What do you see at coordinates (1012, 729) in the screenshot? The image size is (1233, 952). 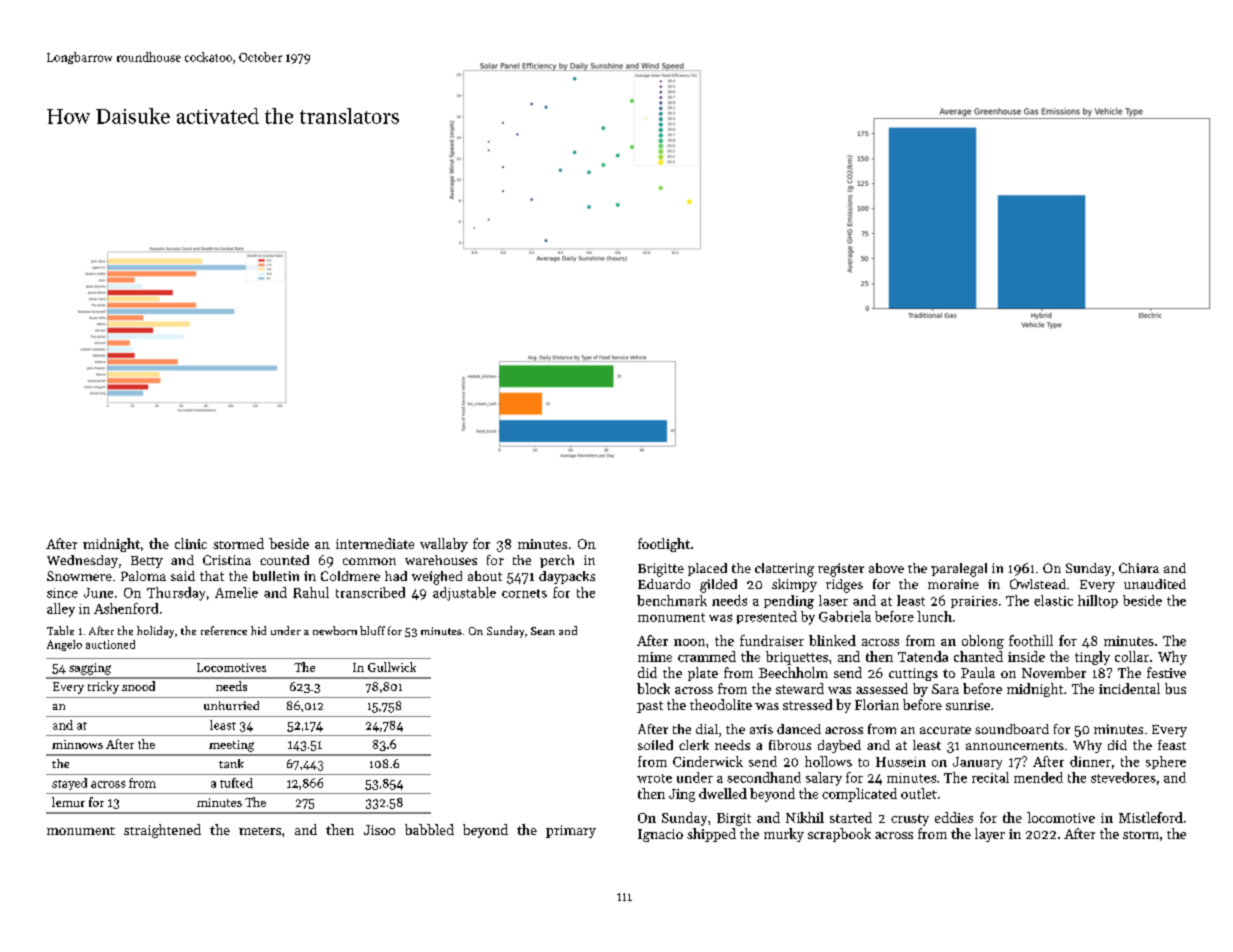 I see `soundboard` at bounding box center [1012, 729].
